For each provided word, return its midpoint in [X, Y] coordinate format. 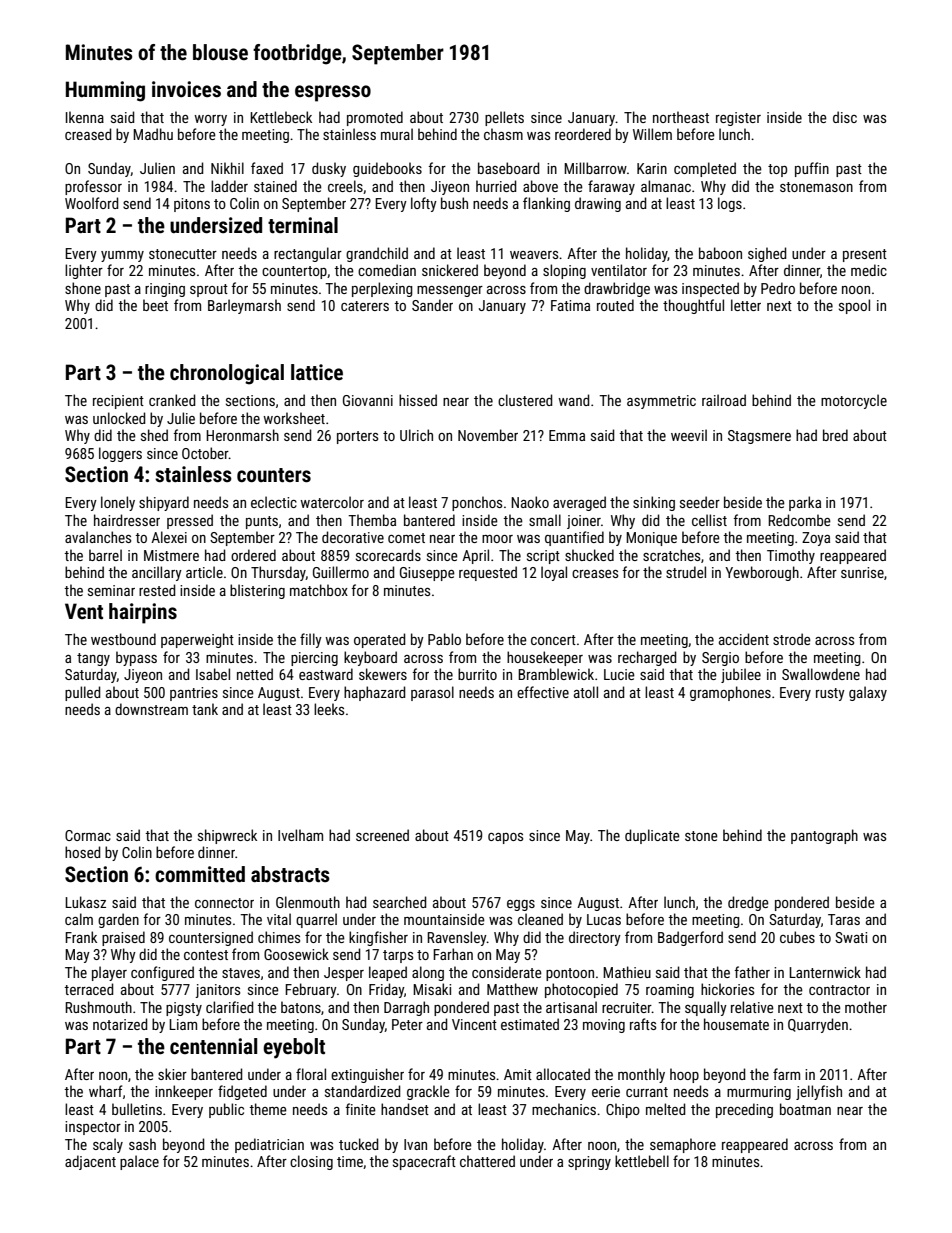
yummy [122, 256]
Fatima [570, 305]
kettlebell [642, 1161]
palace [139, 1162]
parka [805, 503]
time [350, 1161]
